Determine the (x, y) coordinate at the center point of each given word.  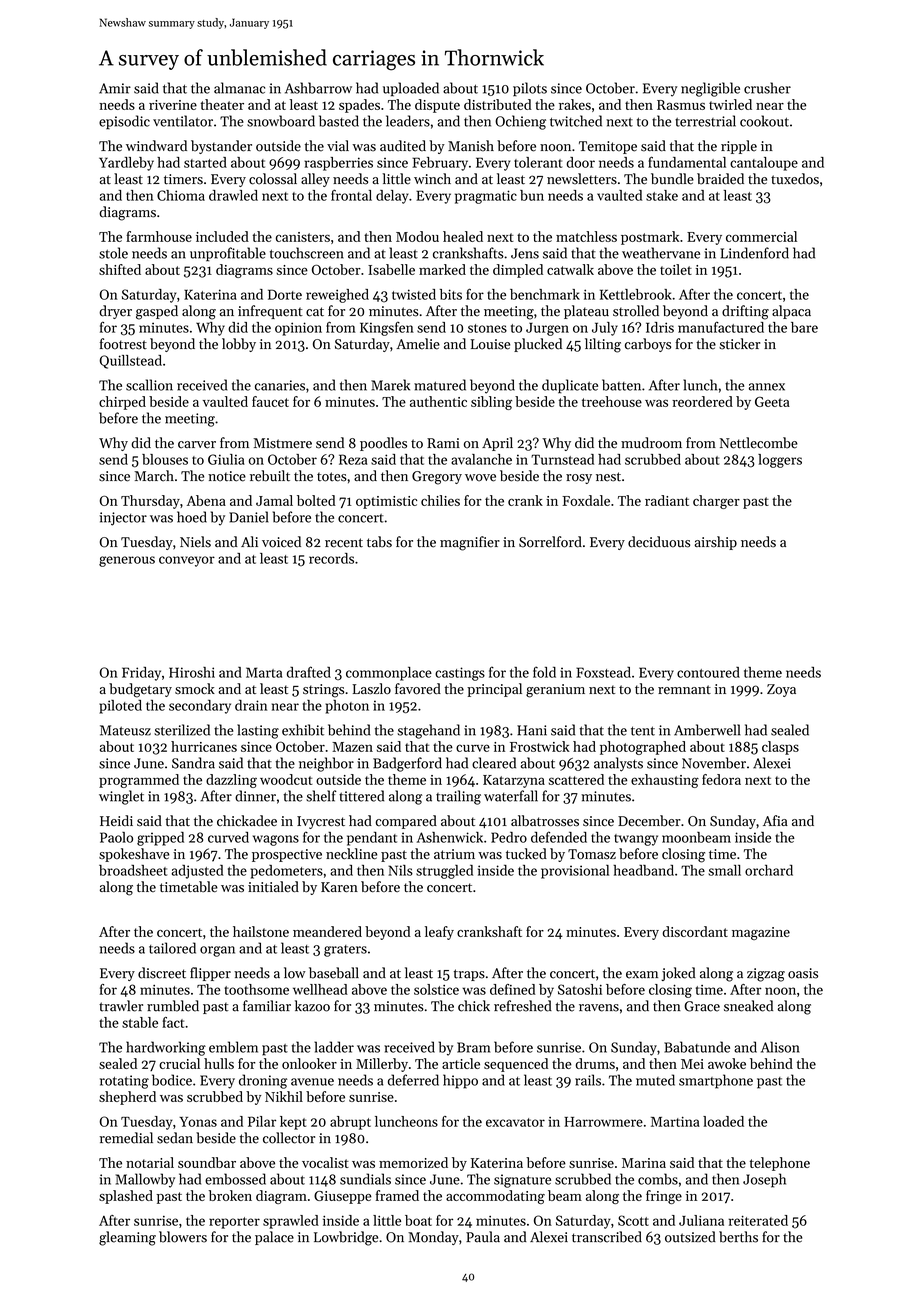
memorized (413, 1162)
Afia (775, 820)
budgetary (140, 690)
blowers (183, 1237)
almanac (239, 88)
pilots (530, 89)
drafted (309, 672)
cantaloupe (764, 164)
